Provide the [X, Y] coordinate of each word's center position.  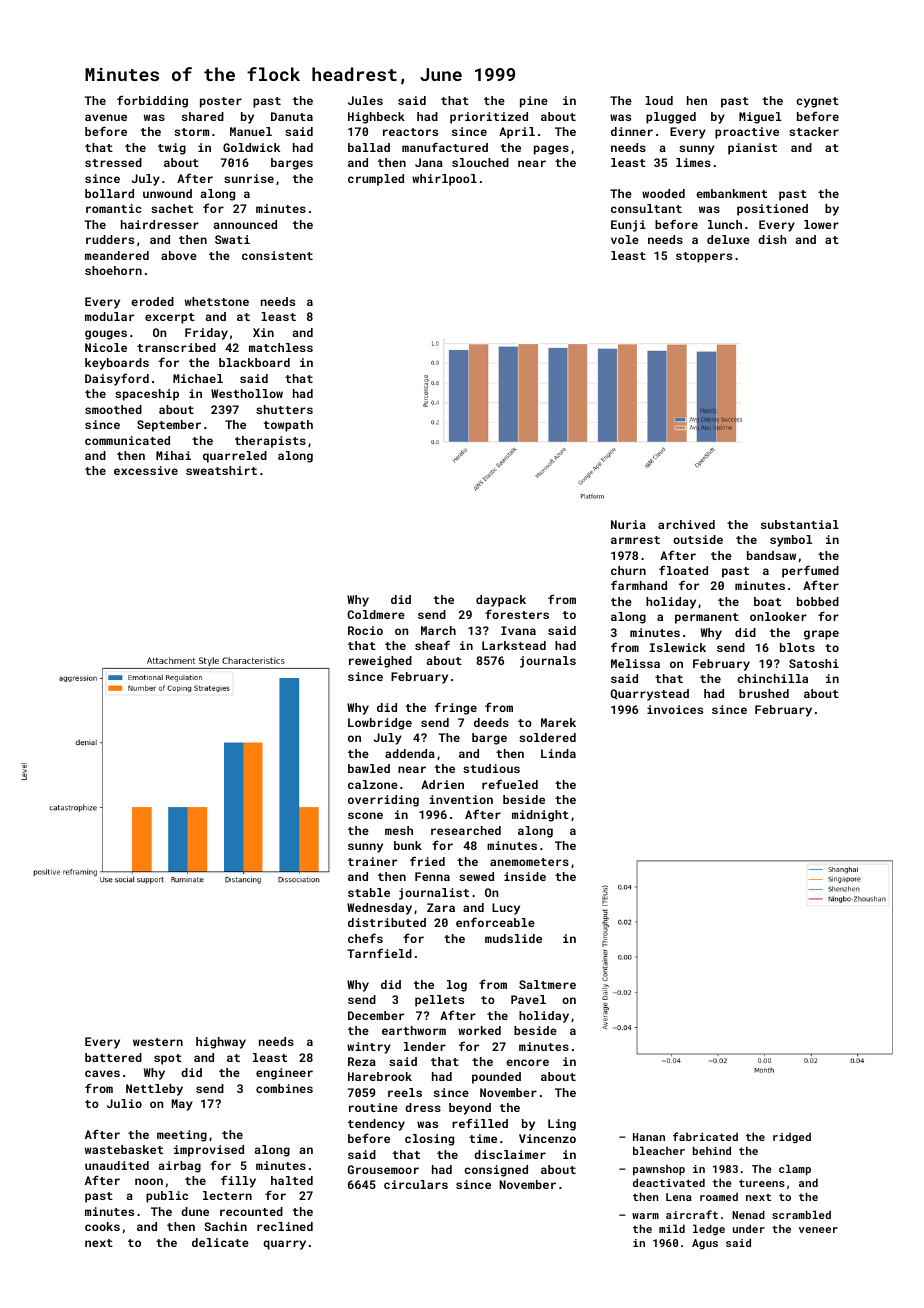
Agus [705, 1244]
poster [221, 102]
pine [534, 102]
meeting [182, 1136]
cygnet [817, 102]
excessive [146, 470]
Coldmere [376, 614]
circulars [416, 1184]
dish [772, 239]
